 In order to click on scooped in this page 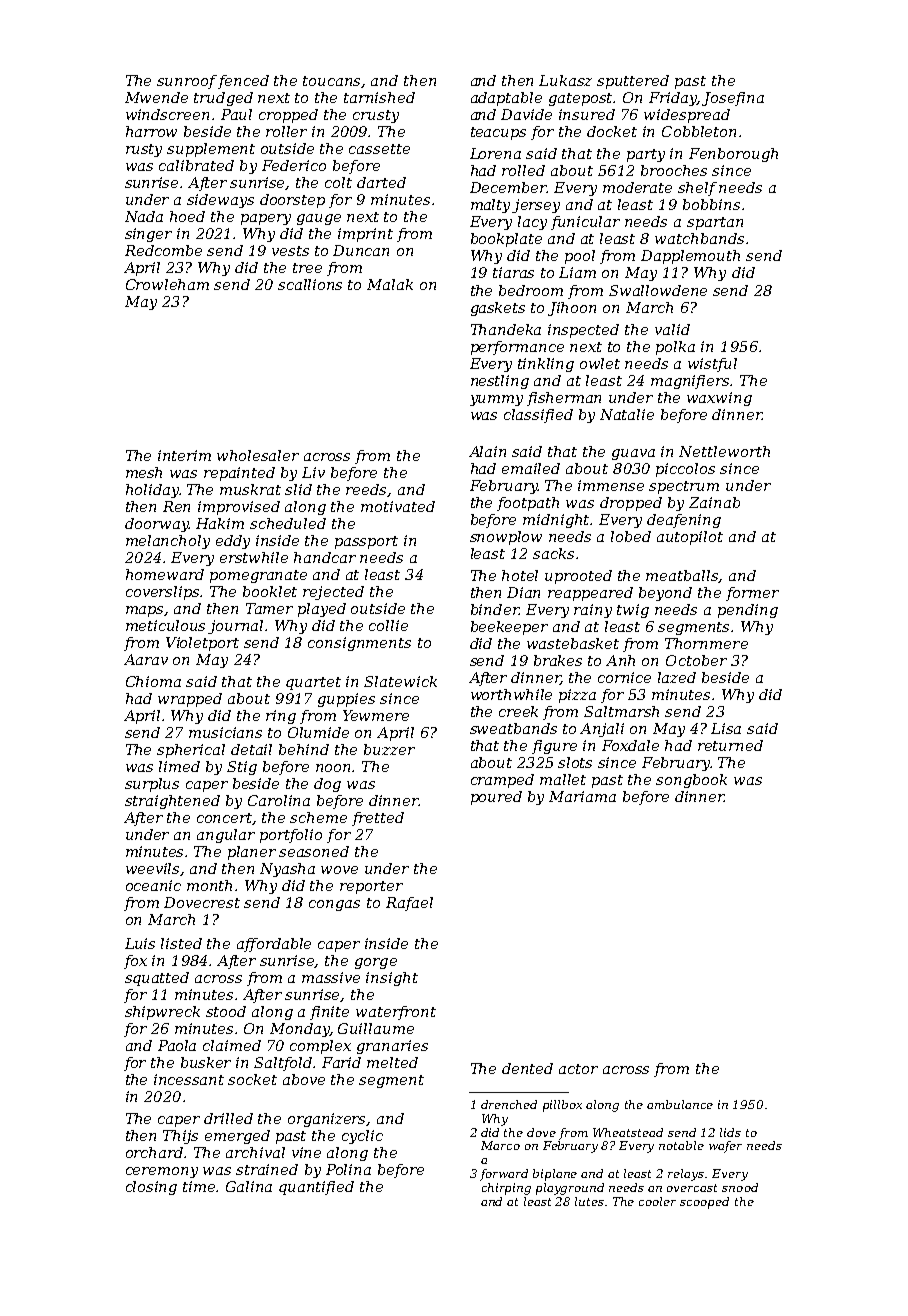, I will do `click(704, 1203)`.
